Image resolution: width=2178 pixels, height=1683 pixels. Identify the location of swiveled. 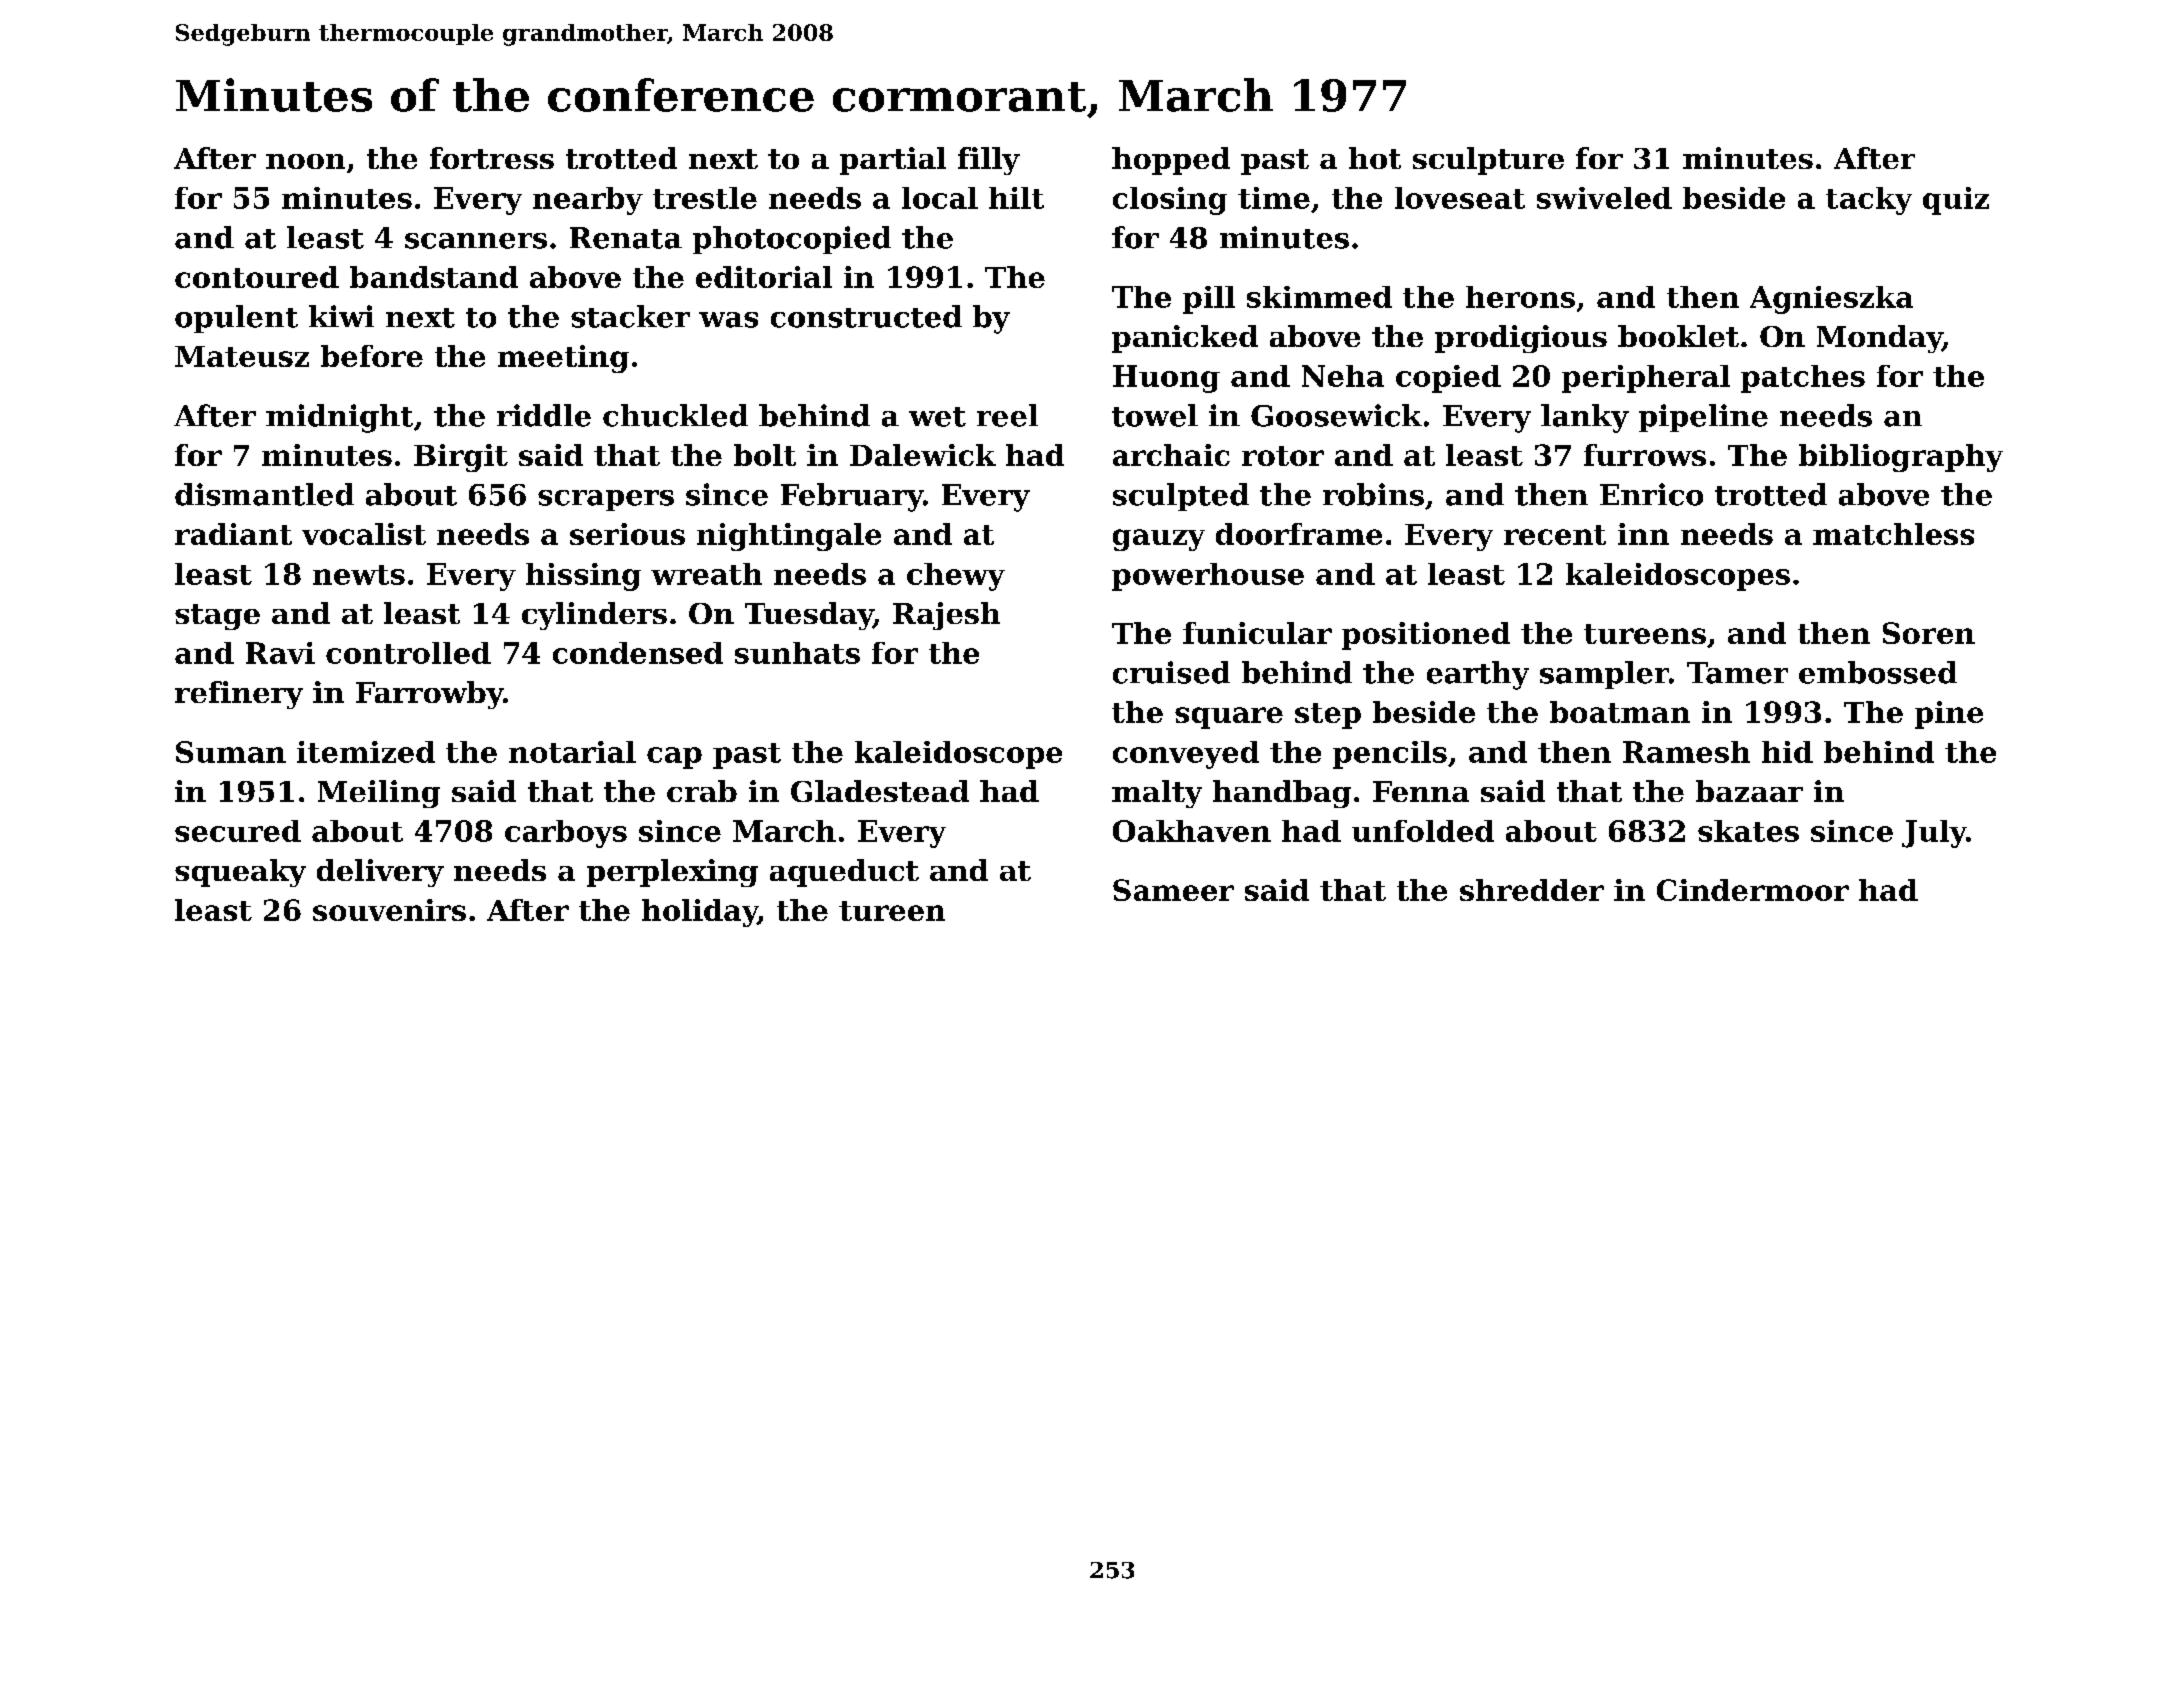
(1604, 198).
